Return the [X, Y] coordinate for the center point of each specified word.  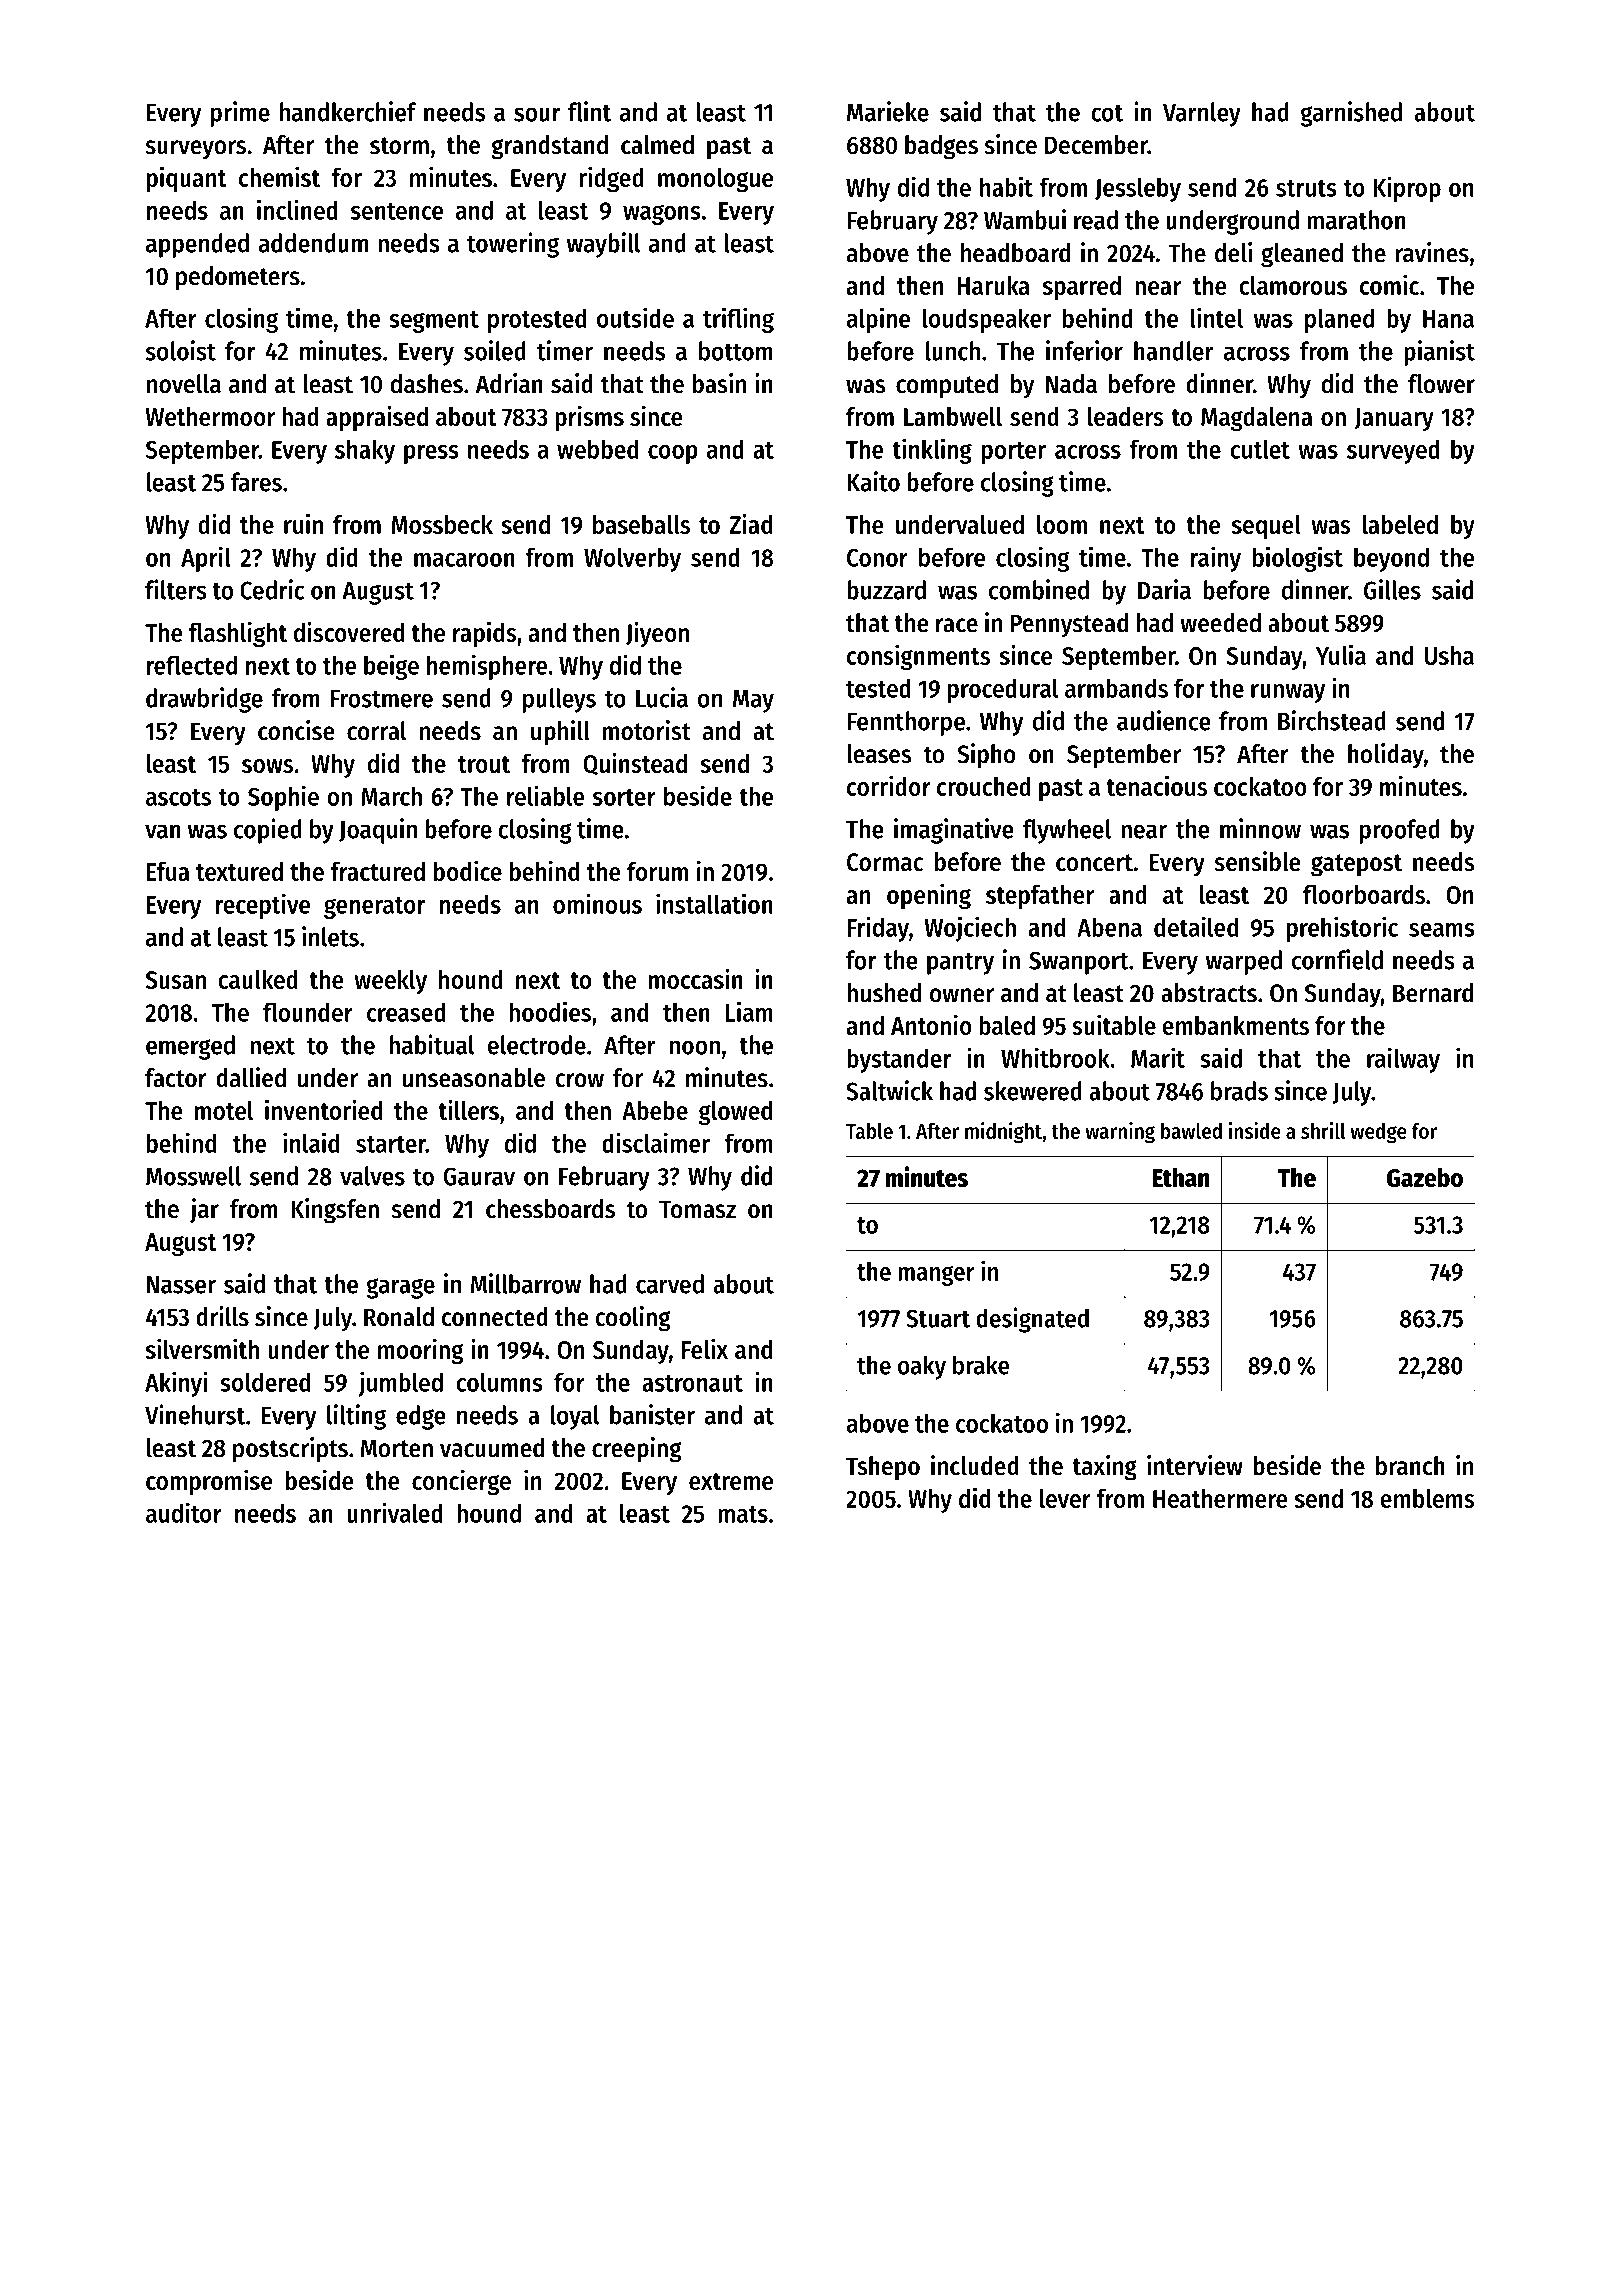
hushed [884, 993]
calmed [657, 145]
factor [176, 1078]
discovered [349, 632]
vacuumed [492, 1448]
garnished [1351, 114]
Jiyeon [657, 634]
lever [1065, 1498]
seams [1442, 930]
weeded [1220, 623]
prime [240, 114]
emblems [1427, 1498]
